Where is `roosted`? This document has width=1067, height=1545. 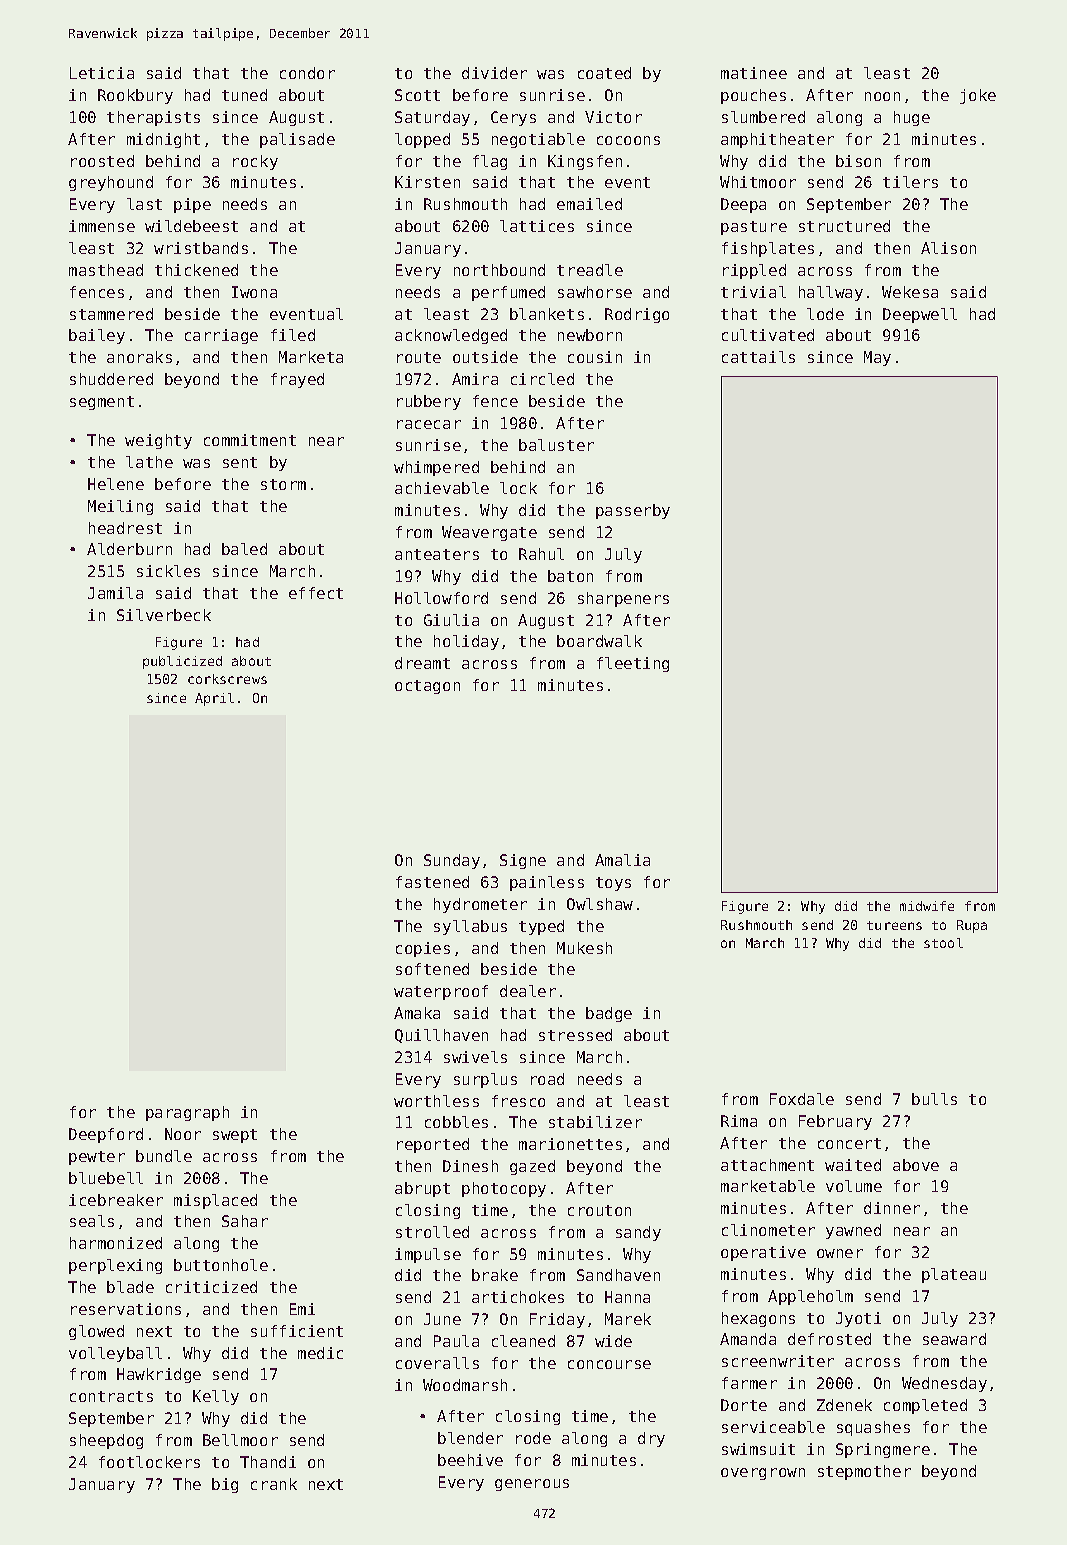
roosted is located at coordinates (102, 161).
